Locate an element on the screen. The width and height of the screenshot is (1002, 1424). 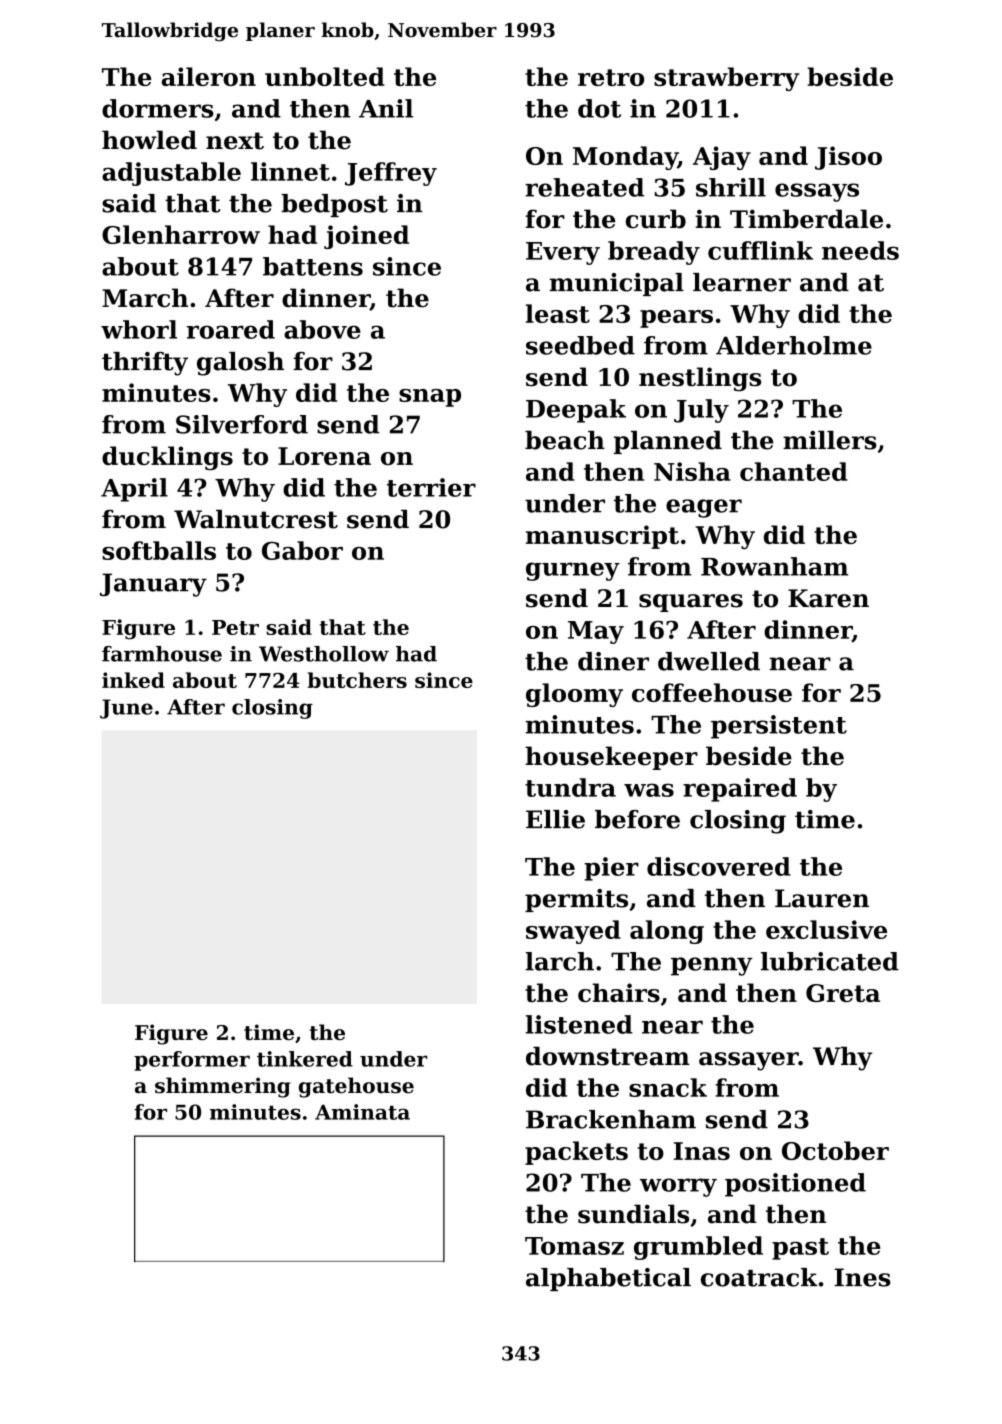
coatrack is located at coordinates (759, 1277).
